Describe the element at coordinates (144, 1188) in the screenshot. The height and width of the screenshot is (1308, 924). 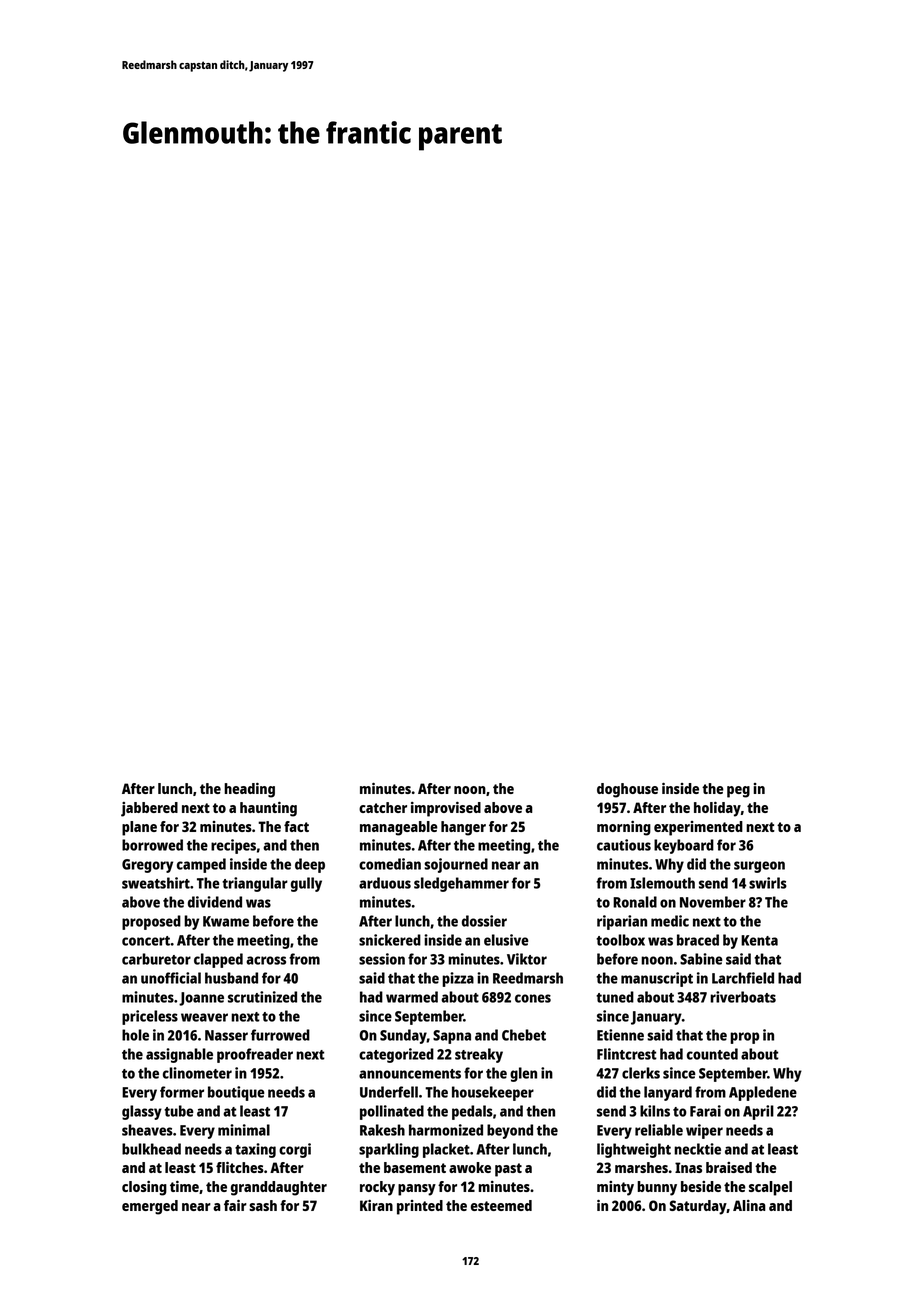
I see `closing` at that location.
